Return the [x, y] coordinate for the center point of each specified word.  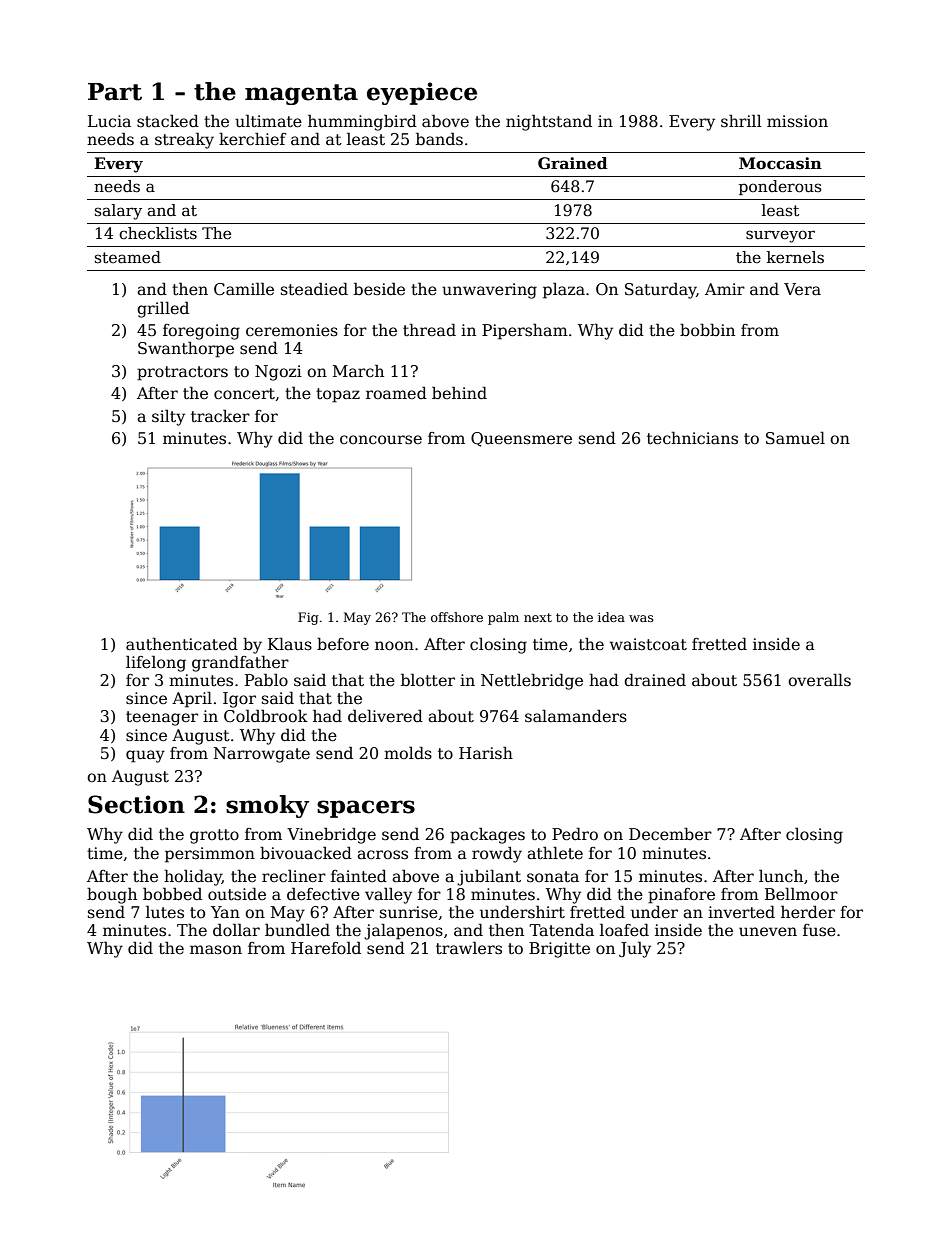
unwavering [489, 291]
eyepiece [422, 93]
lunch [781, 875]
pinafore [681, 896]
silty [168, 417]
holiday [193, 877]
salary [118, 212]
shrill [741, 121]
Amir [725, 289]
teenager [162, 718]
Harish [486, 753]
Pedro [575, 834]
